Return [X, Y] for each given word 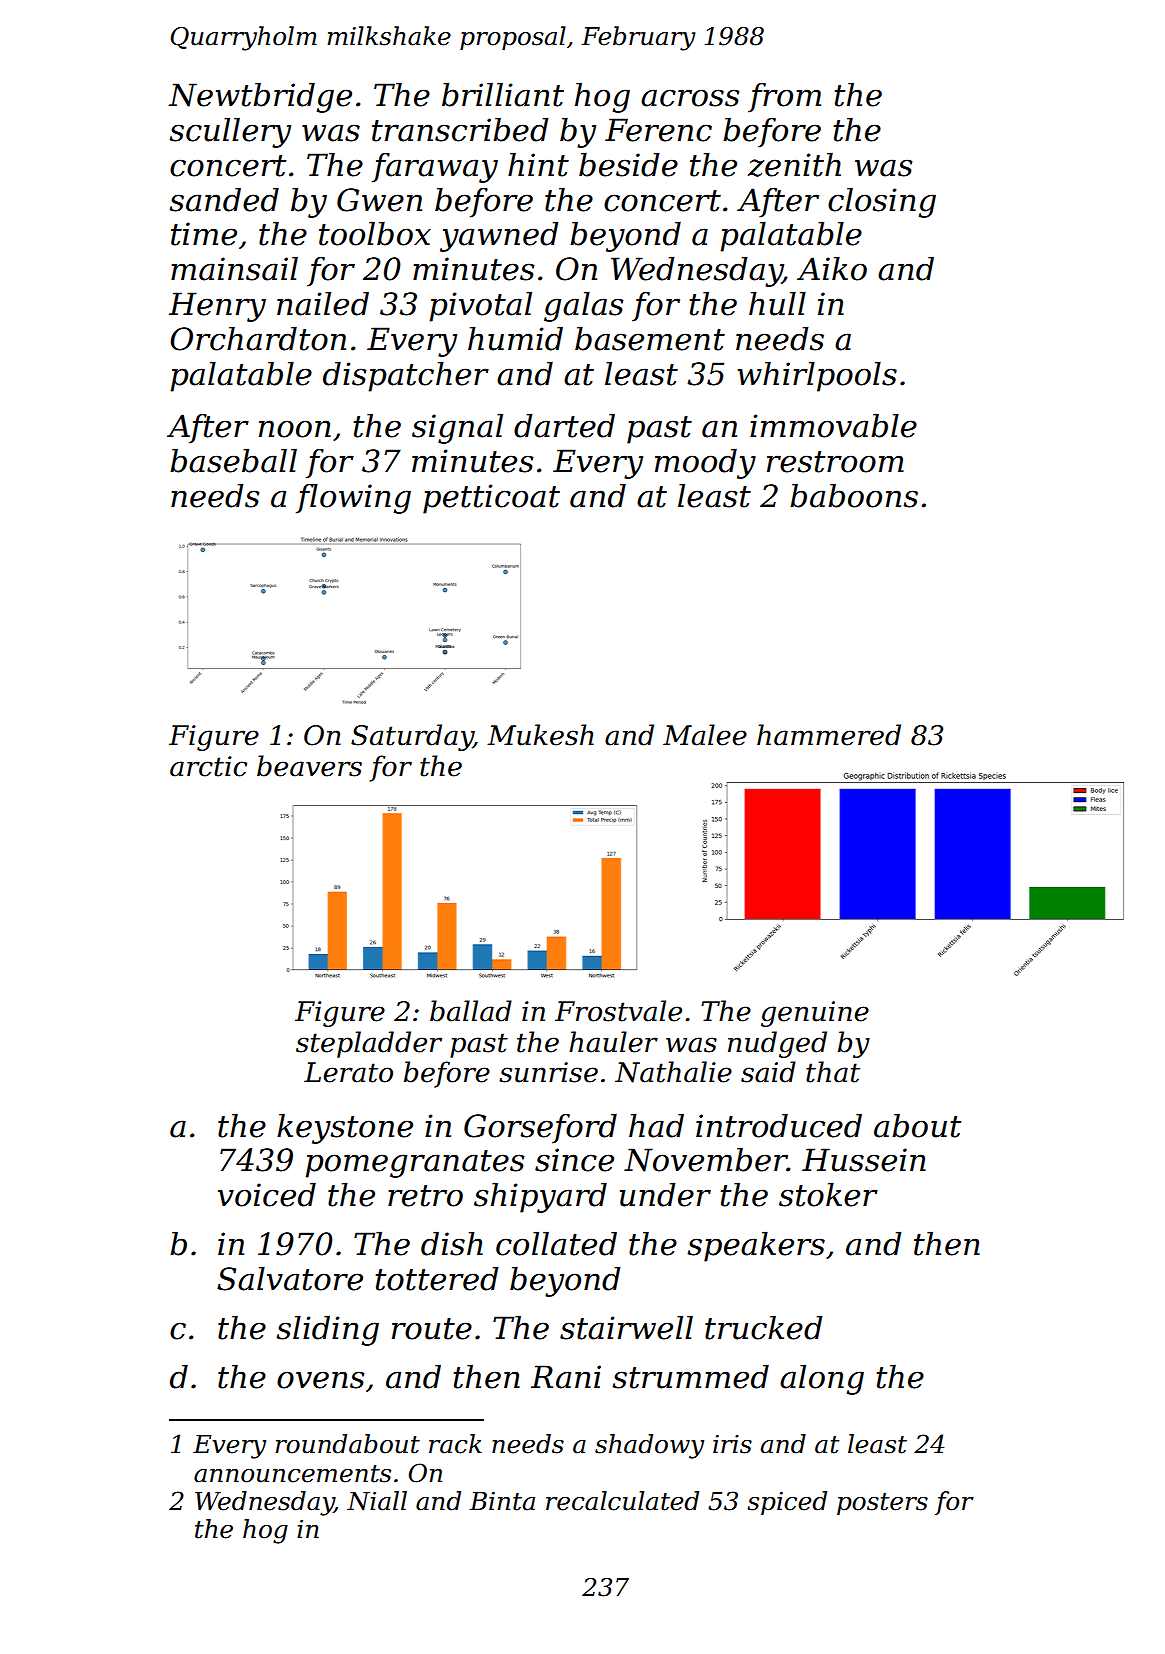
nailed [323, 303]
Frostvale [618, 1011]
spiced [787, 1503]
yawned [499, 236]
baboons [854, 495]
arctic [208, 766]
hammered [829, 735]
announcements [292, 1474]
